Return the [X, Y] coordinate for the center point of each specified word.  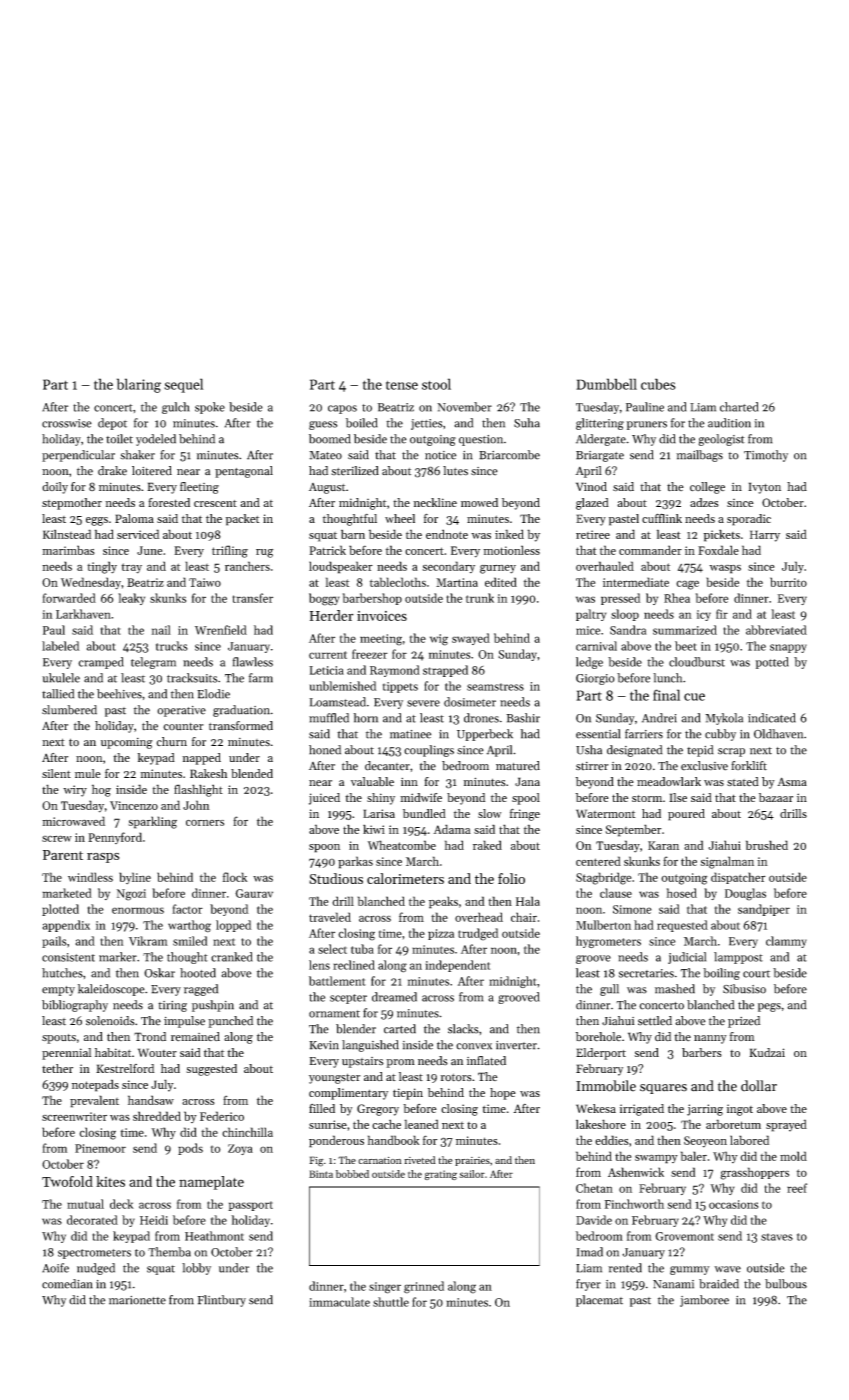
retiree [593, 534]
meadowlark [669, 782]
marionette [137, 1300]
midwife [421, 797]
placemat [599, 1301]
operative [181, 711]
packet [243, 520]
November [464, 407]
